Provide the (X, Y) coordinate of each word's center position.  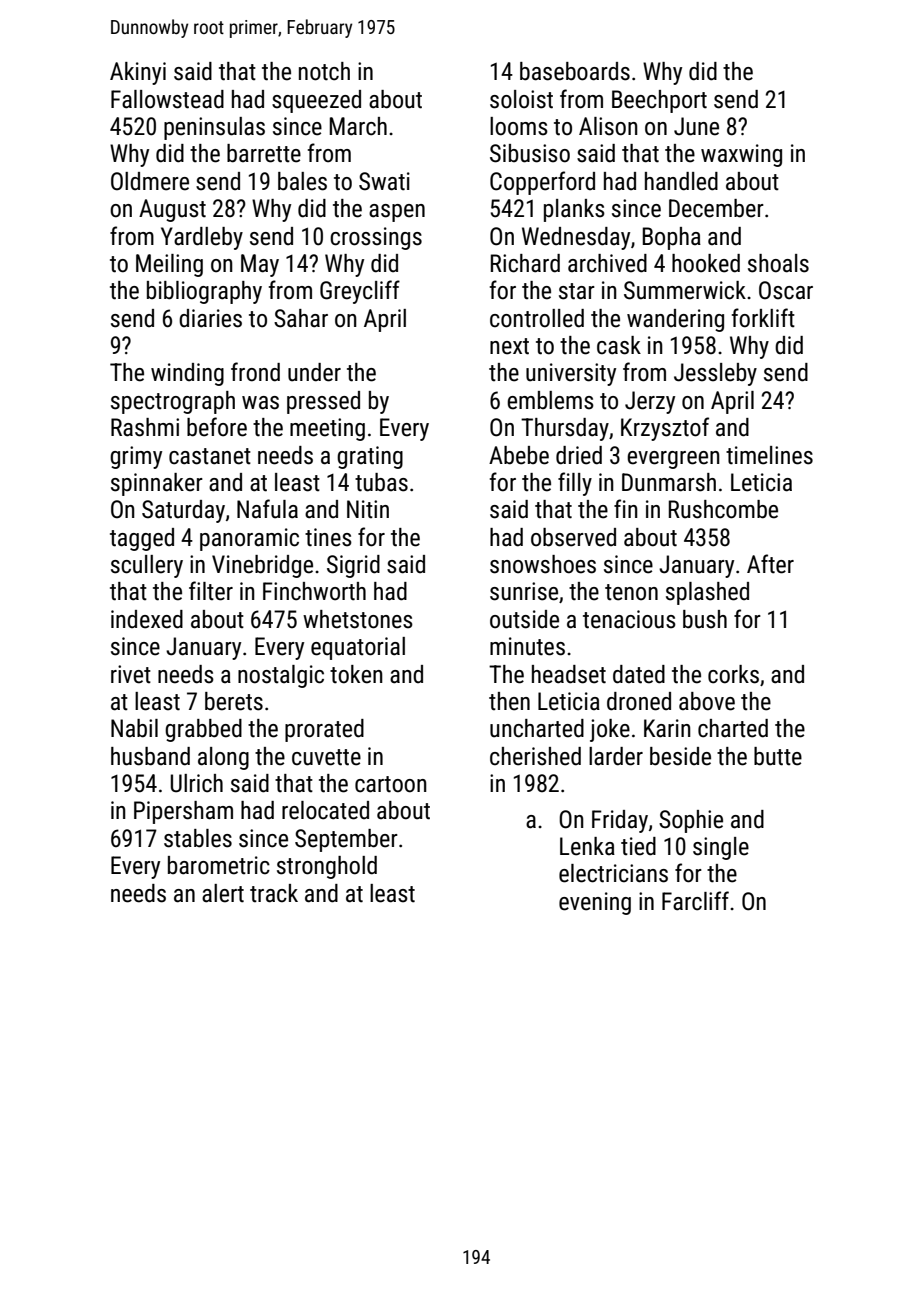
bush (705, 619)
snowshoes (543, 564)
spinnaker (157, 484)
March (358, 126)
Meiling (169, 265)
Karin (667, 728)
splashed (707, 593)
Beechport (659, 101)
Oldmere (150, 181)
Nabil (134, 728)
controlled (537, 318)
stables (198, 838)
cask (619, 345)
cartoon (391, 784)
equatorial (358, 648)
